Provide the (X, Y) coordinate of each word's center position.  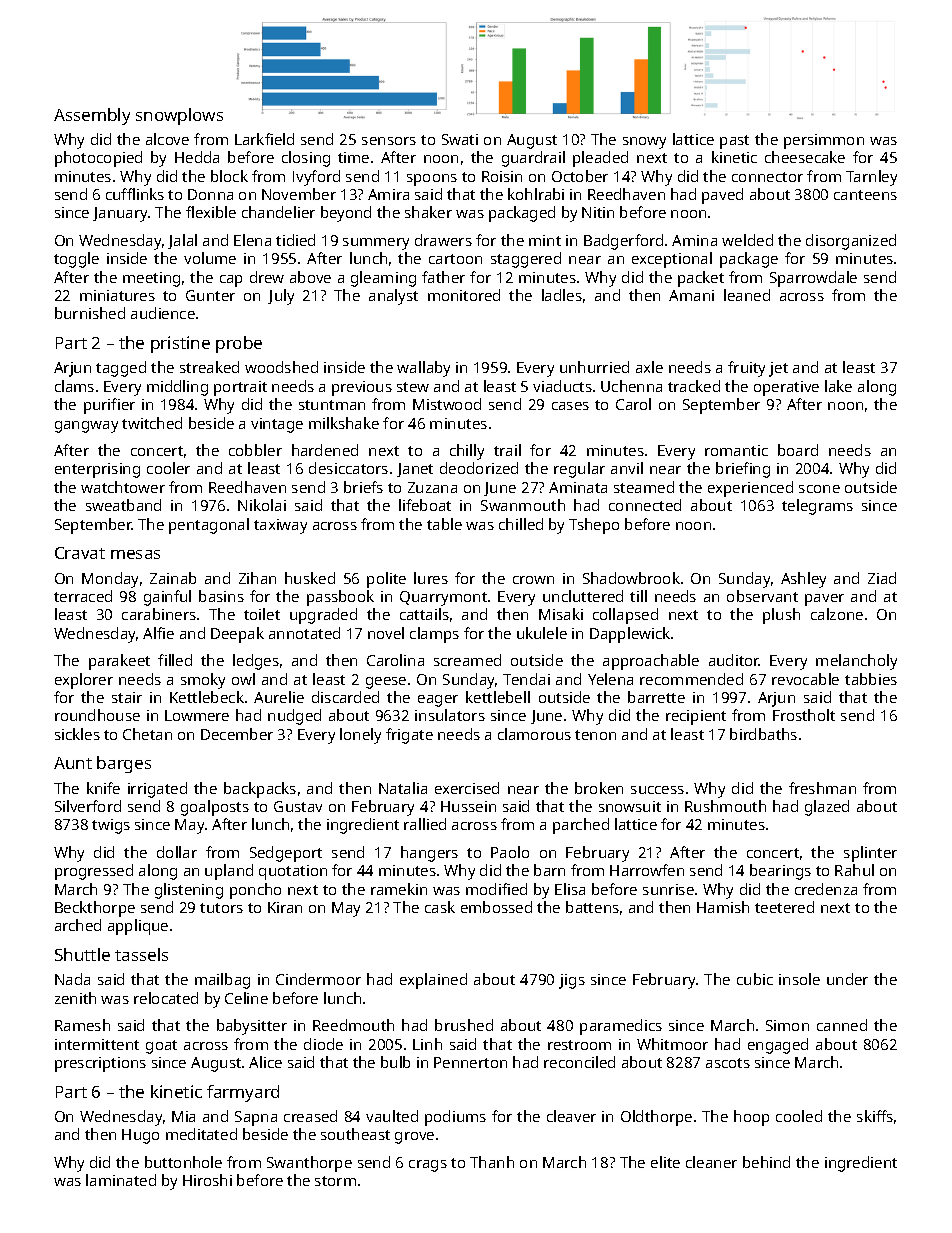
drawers (443, 240)
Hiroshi (207, 1180)
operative (786, 388)
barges (124, 764)
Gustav (298, 806)
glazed (827, 808)
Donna (210, 194)
